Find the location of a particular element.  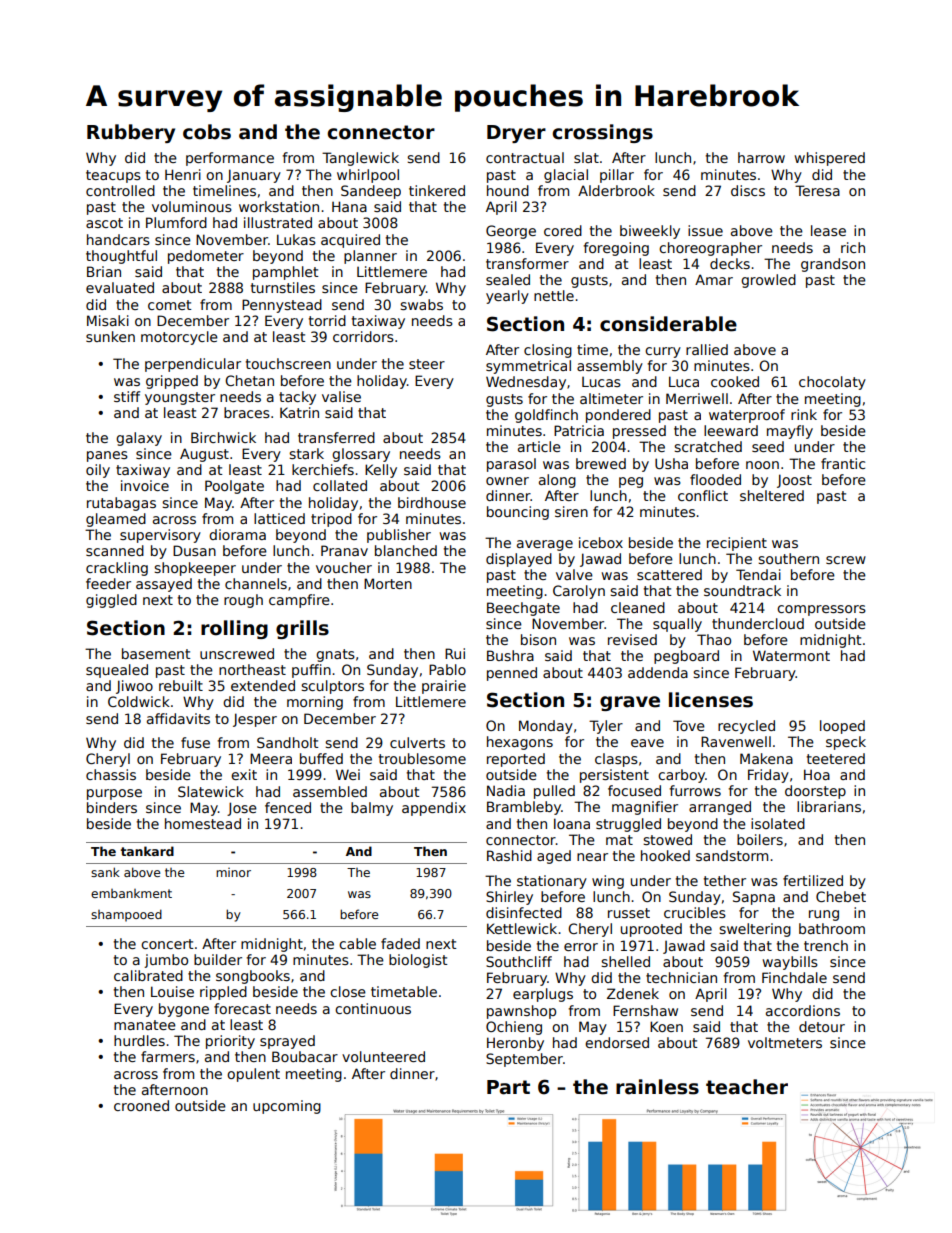

cable is located at coordinates (357, 943).
